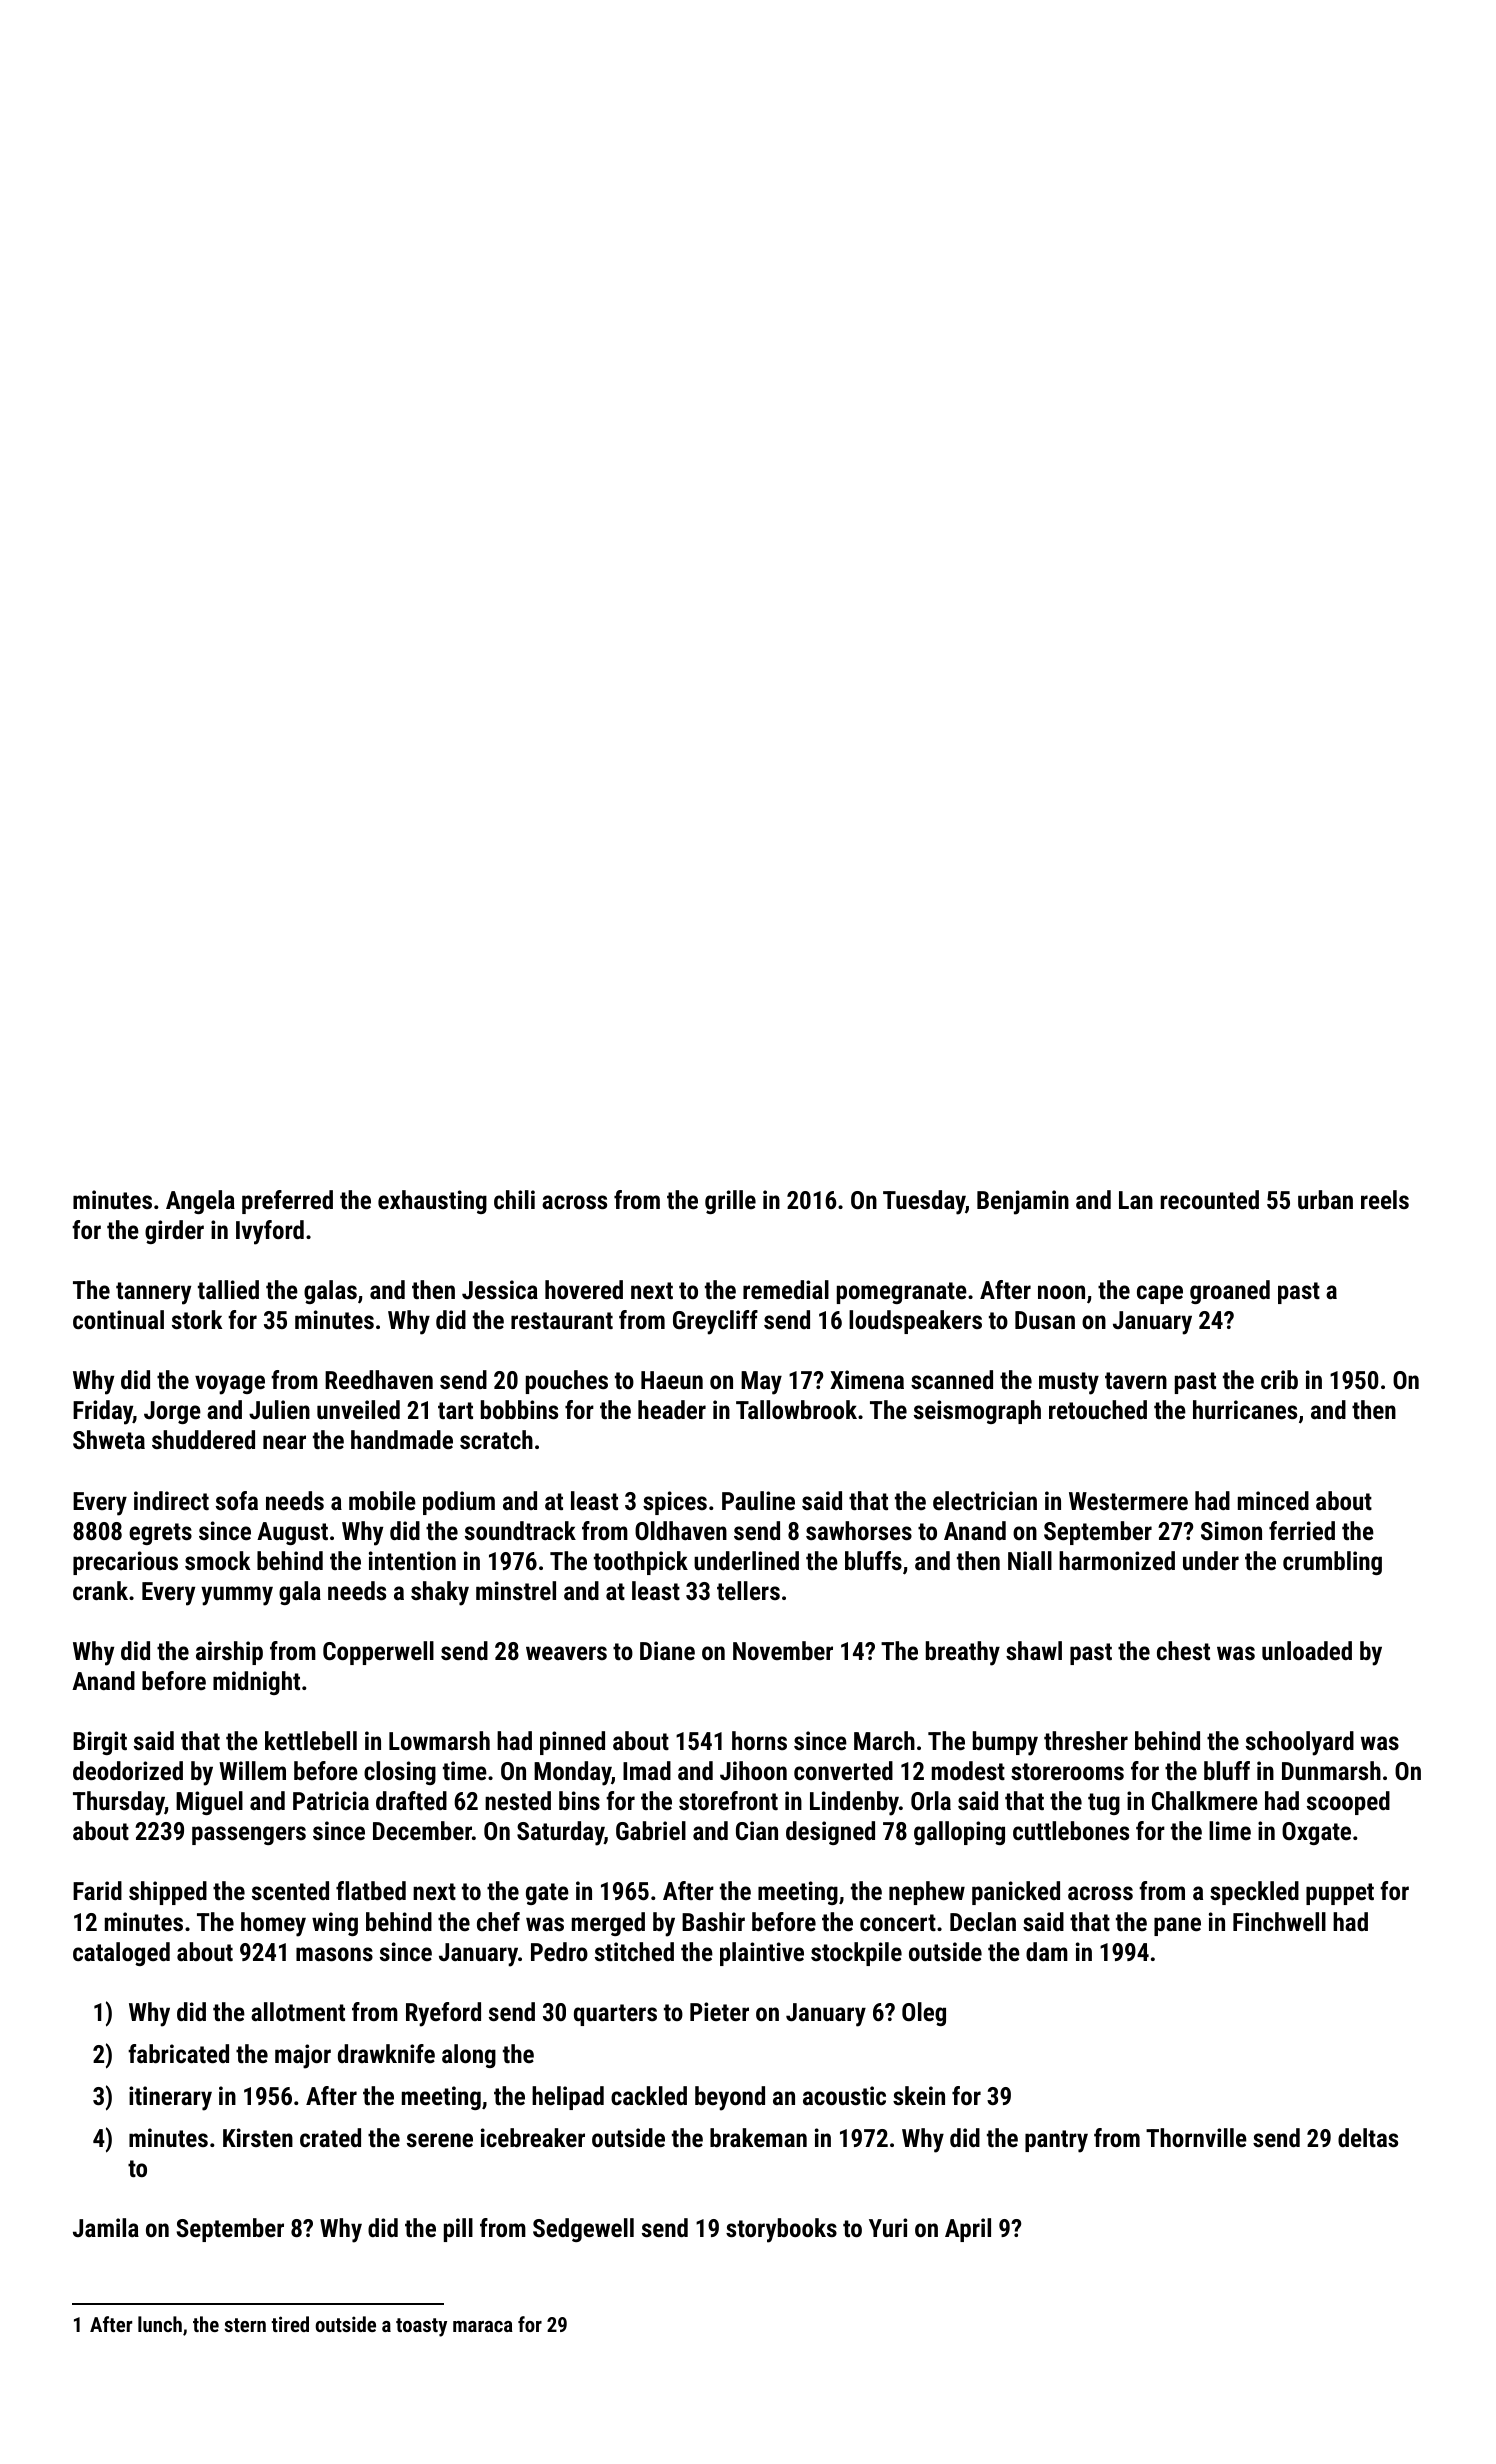 The height and width of the screenshot is (2464, 1496). Describe the element at coordinates (1030, 1560) in the screenshot. I see `Niall` at that location.
